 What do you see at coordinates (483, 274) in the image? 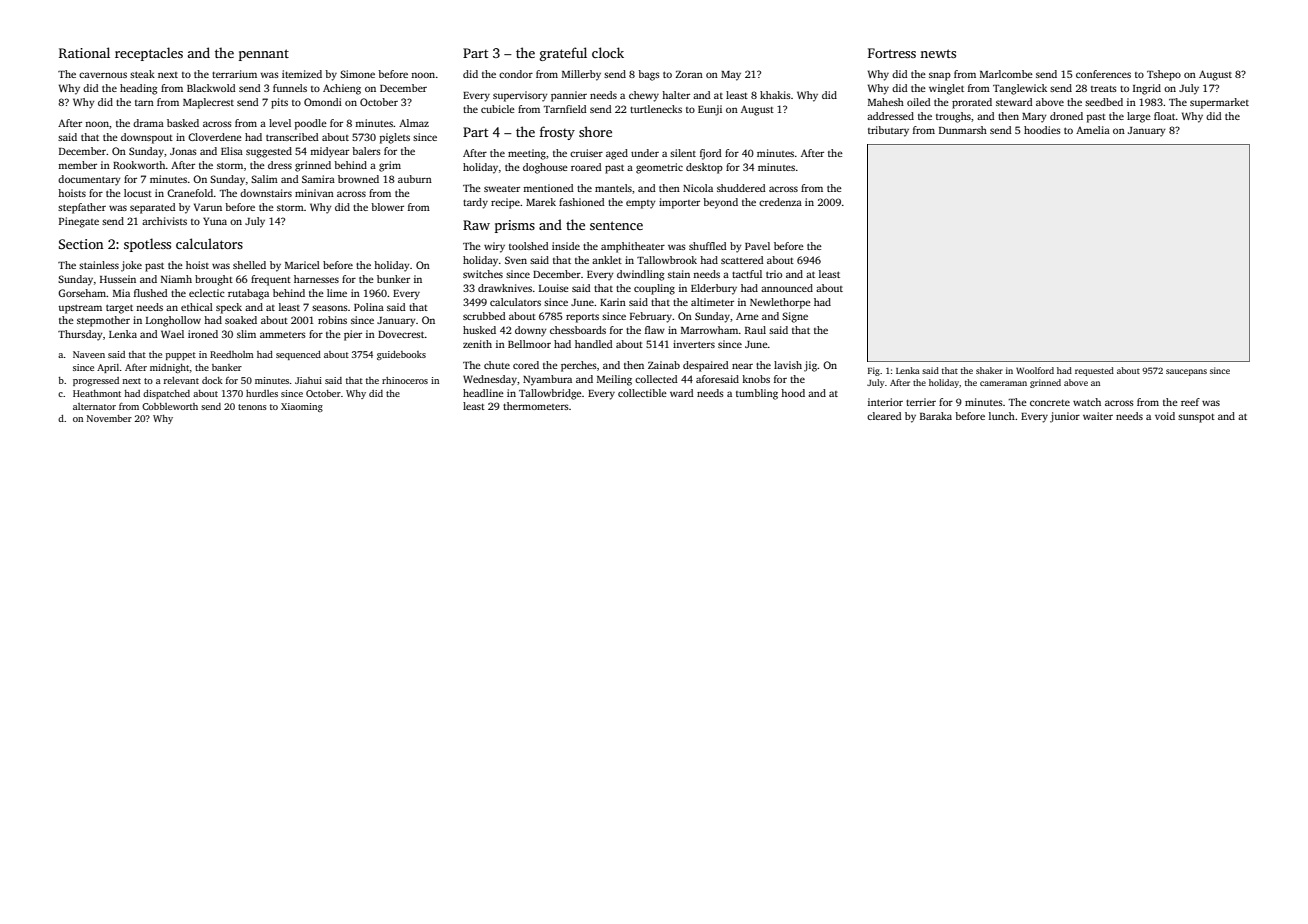
I see `switches` at bounding box center [483, 274].
